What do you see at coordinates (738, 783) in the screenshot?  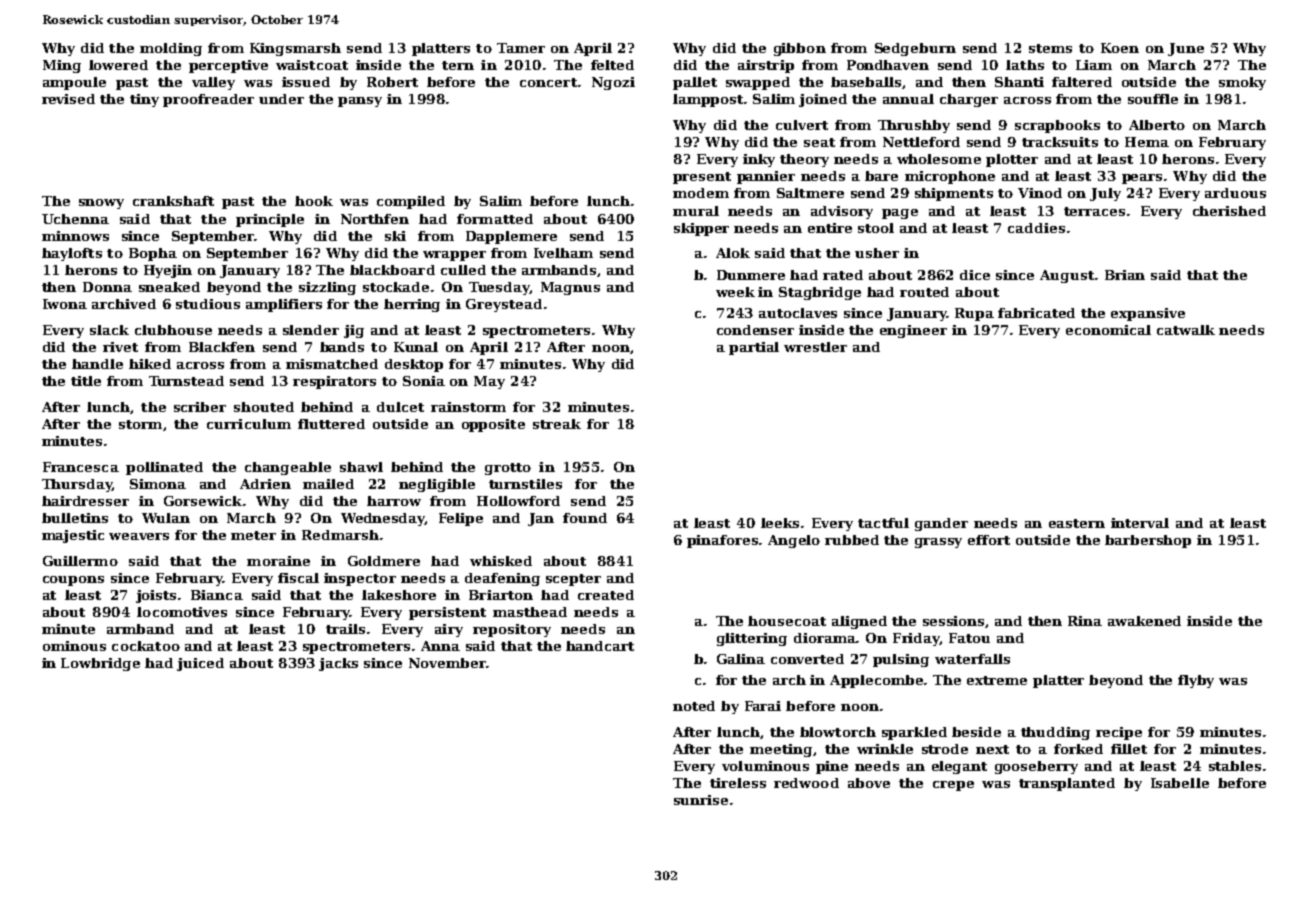 I see `tireless` at bounding box center [738, 783].
